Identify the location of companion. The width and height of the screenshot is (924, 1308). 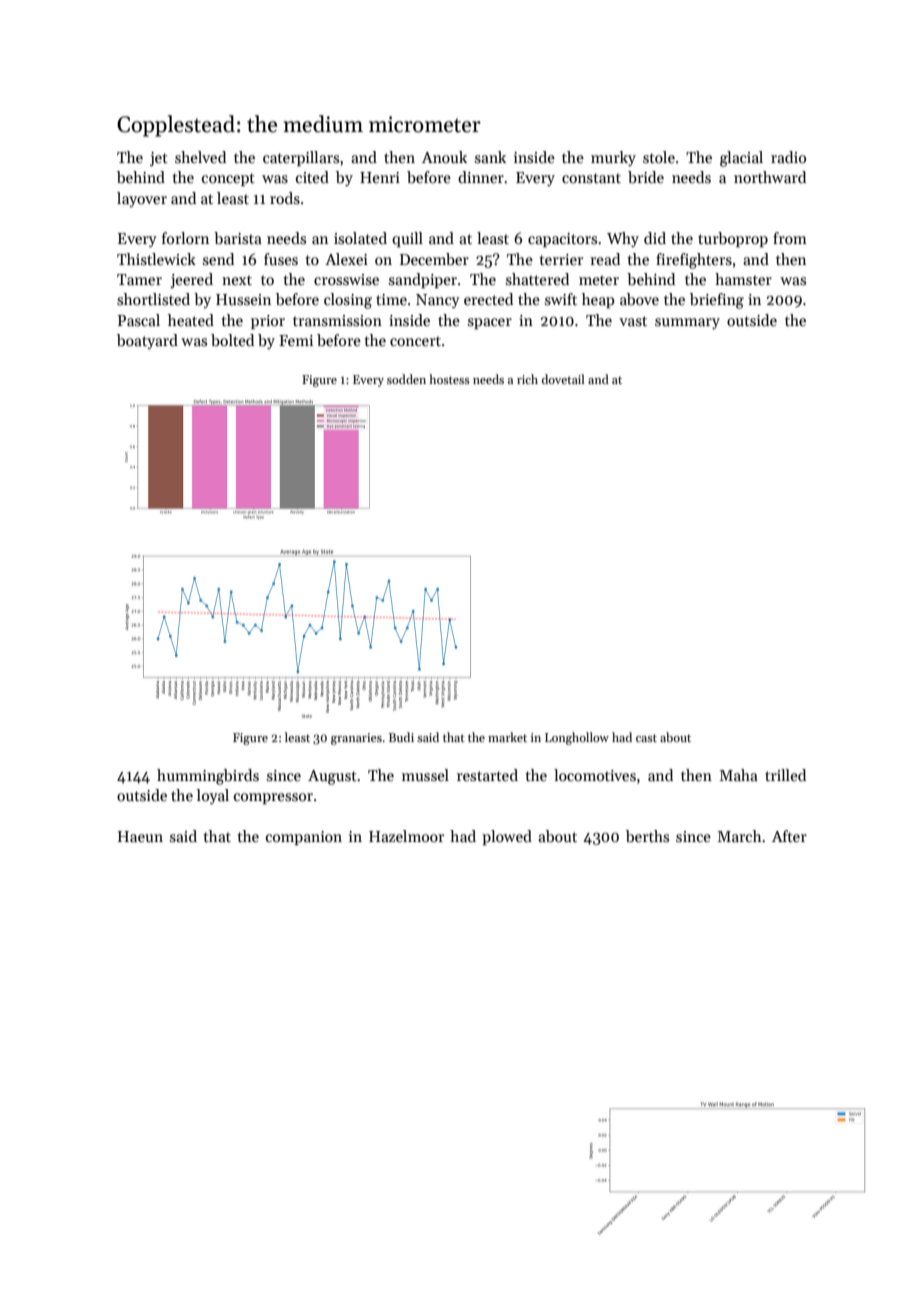
(304, 838).
